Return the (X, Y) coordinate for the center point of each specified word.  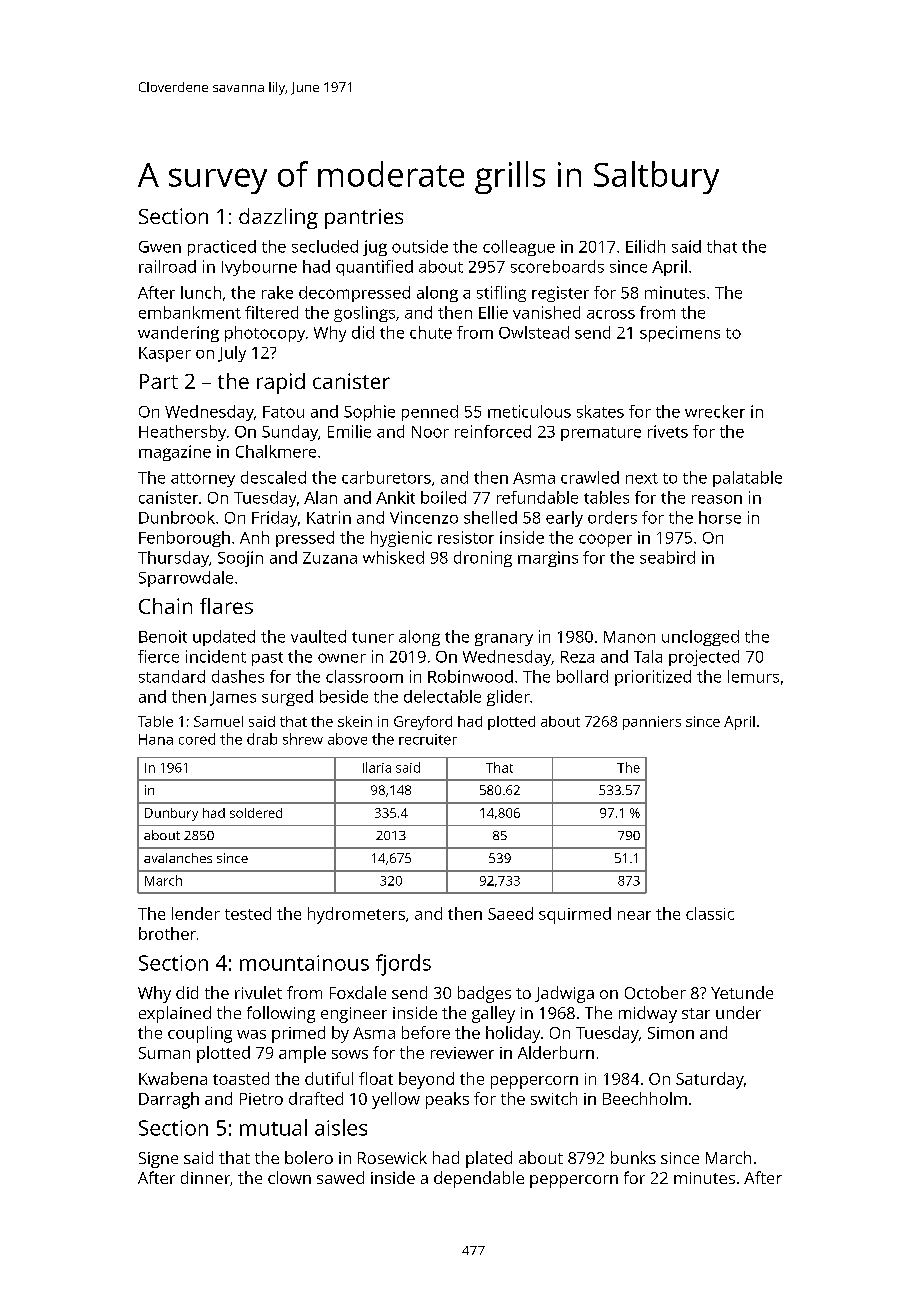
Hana (156, 739)
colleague (519, 248)
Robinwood (470, 676)
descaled (273, 477)
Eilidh (645, 246)
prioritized (653, 678)
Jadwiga (564, 994)
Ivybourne (259, 268)
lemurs (753, 676)
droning (483, 559)
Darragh (169, 1100)
